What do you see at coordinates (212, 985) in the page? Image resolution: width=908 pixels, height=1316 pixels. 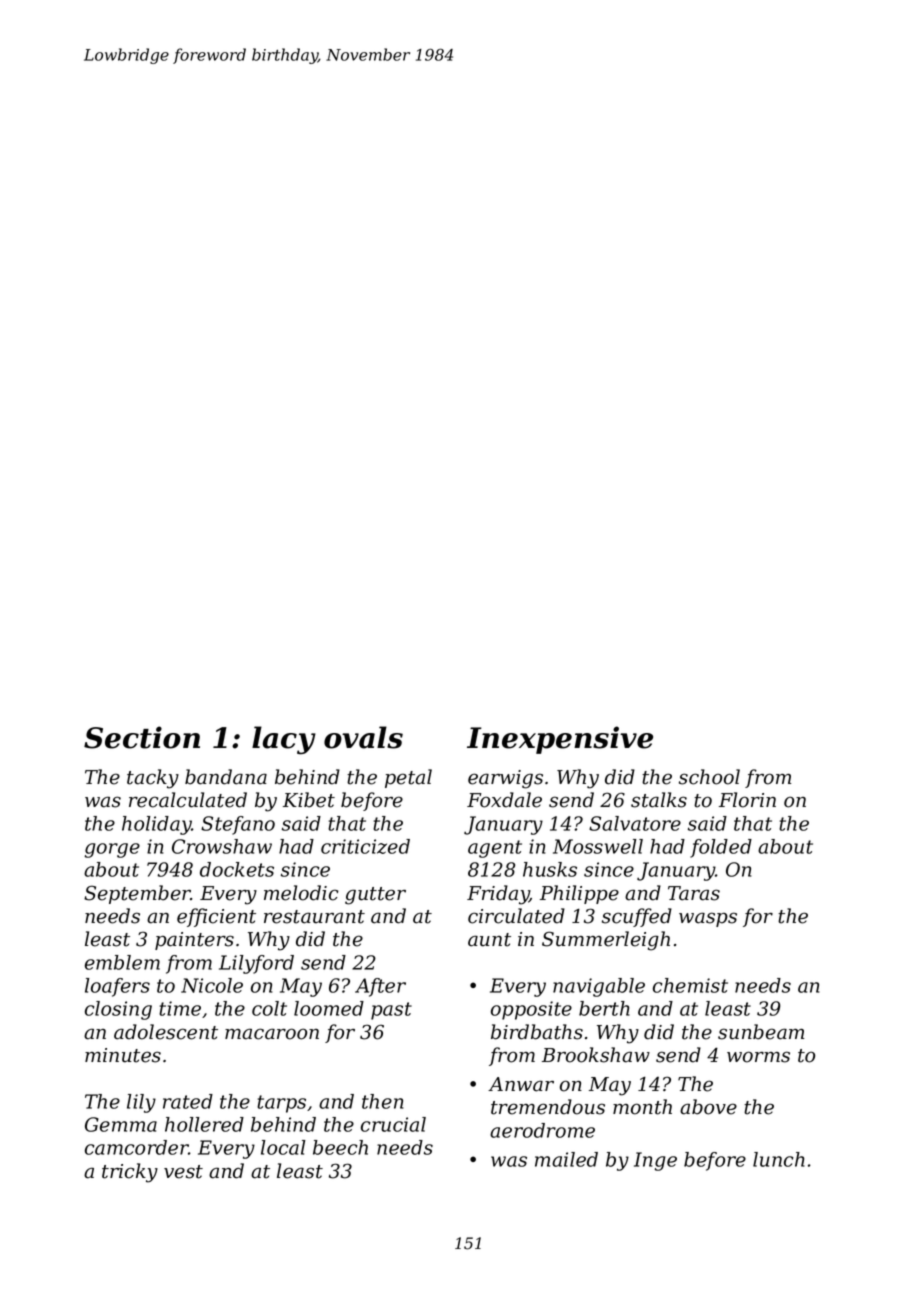 I see `Nicole` at bounding box center [212, 985].
